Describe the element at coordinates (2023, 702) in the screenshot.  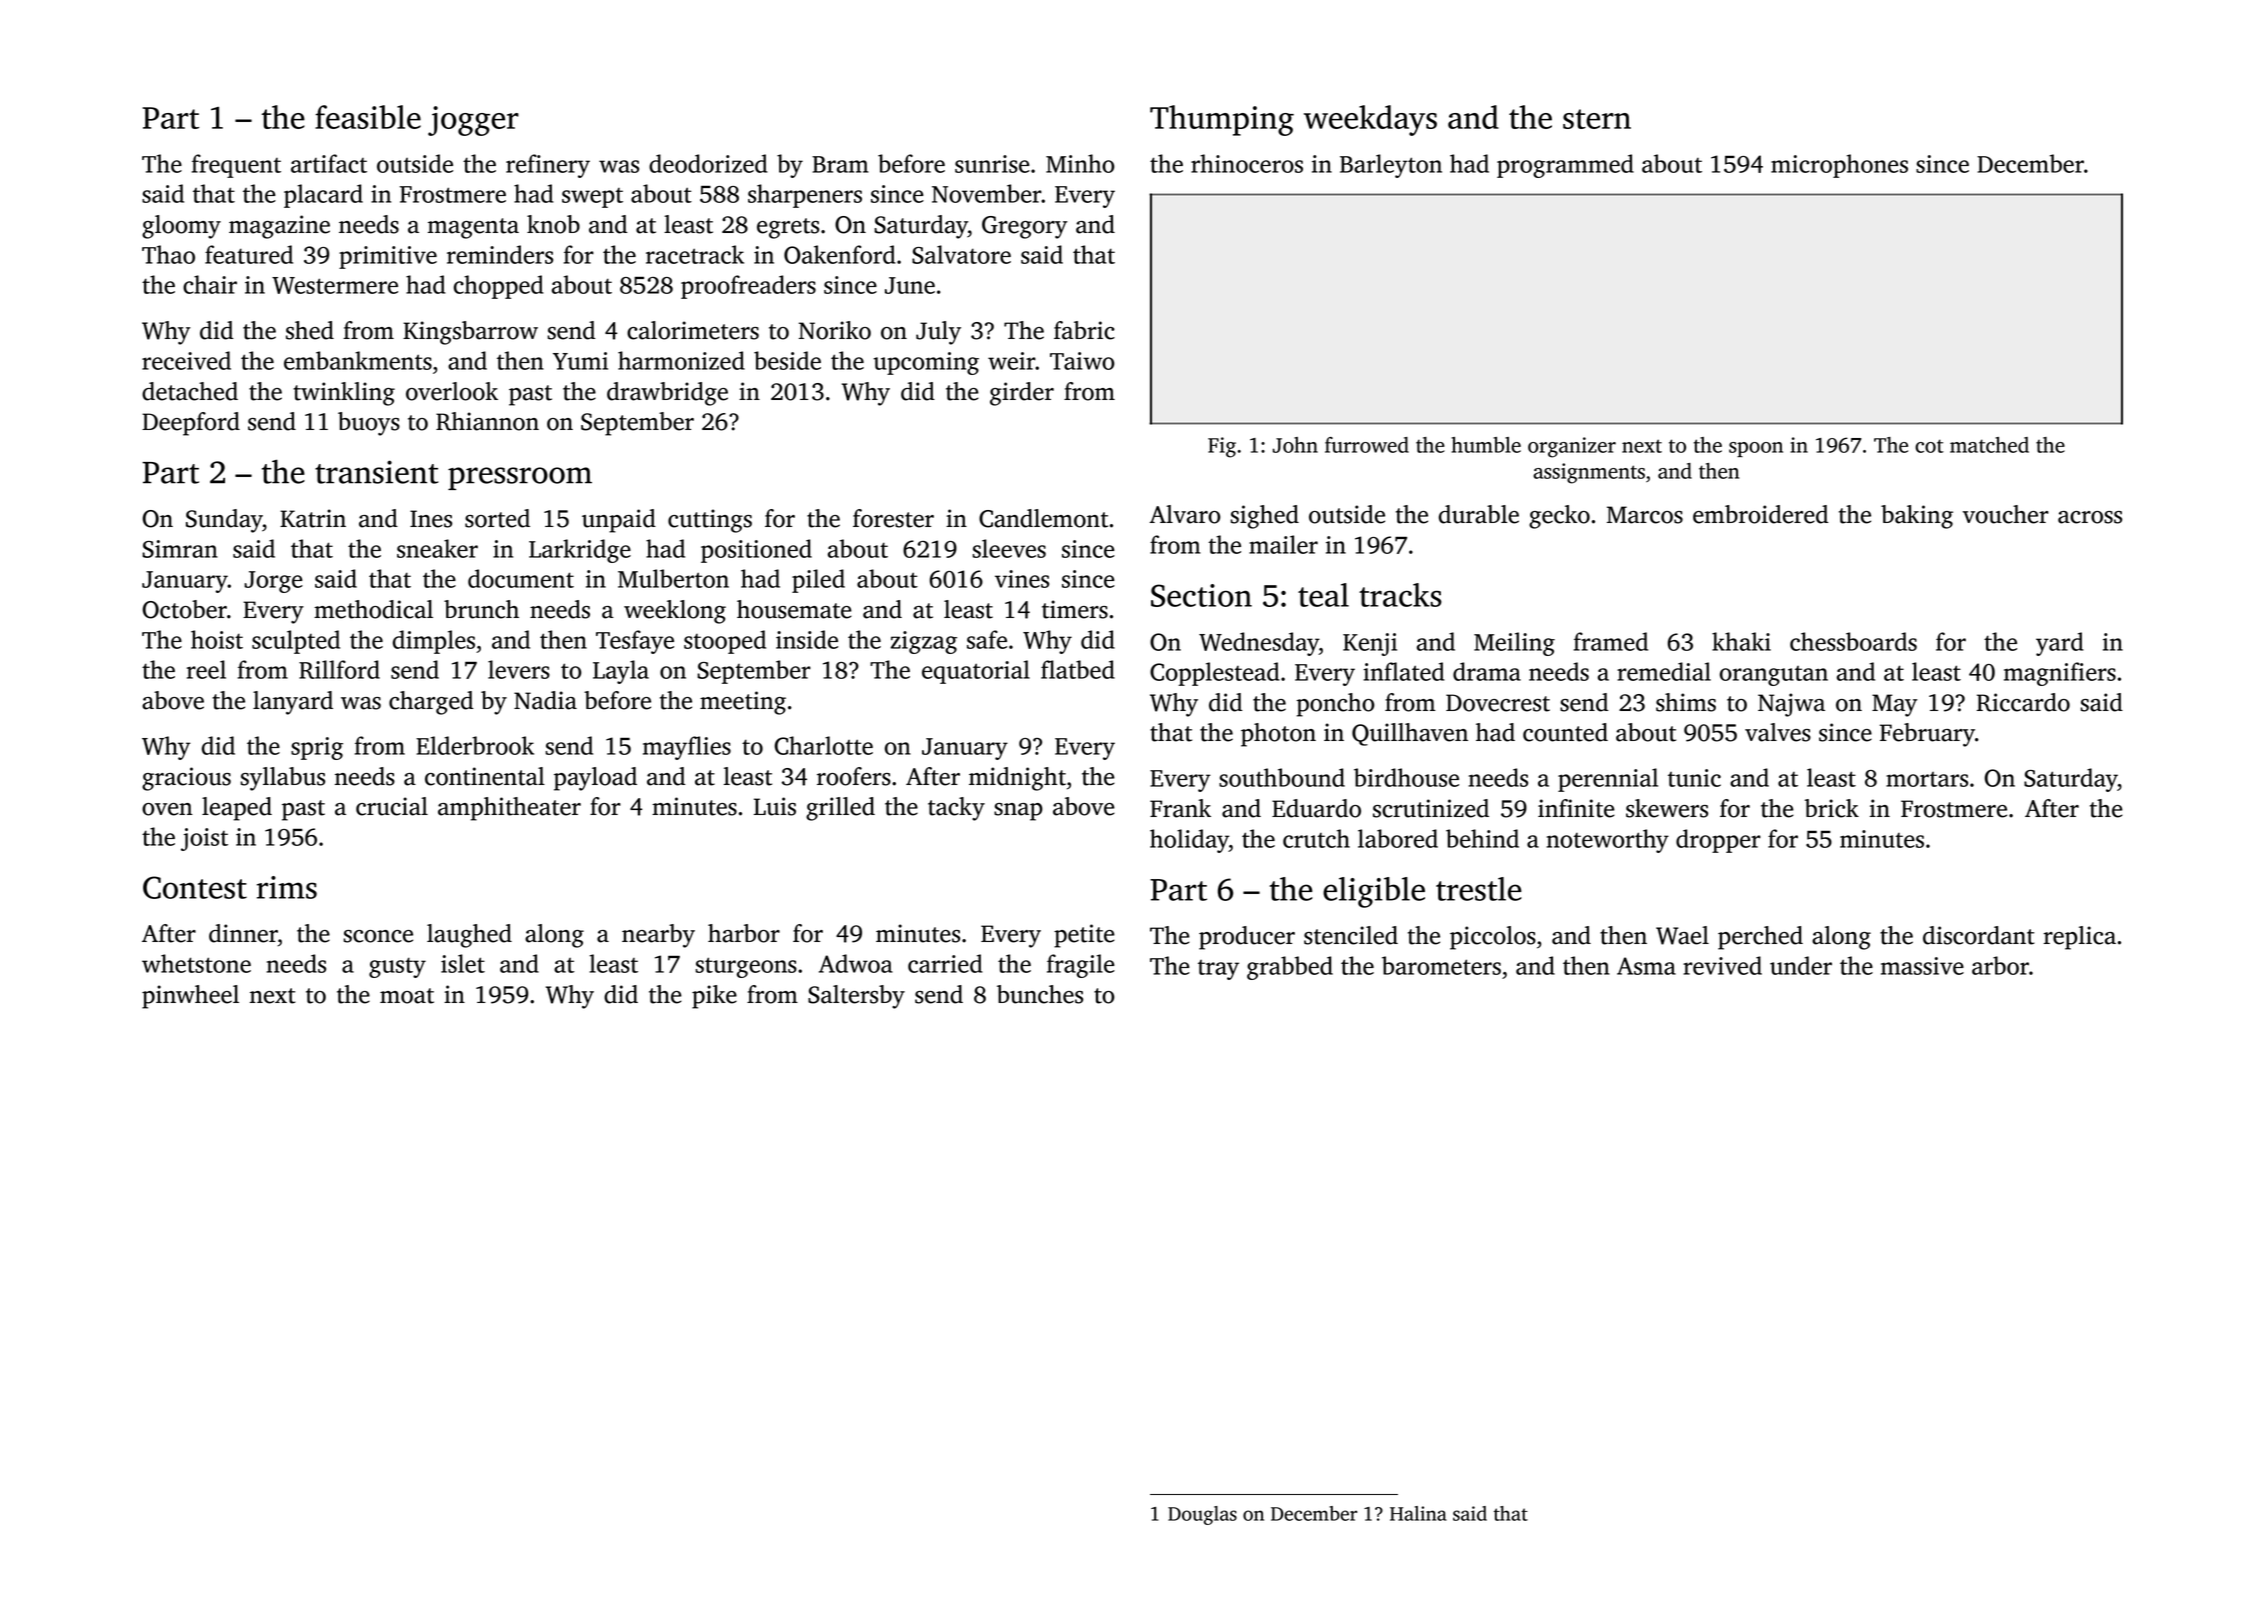
I see `Riccardo` at that location.
